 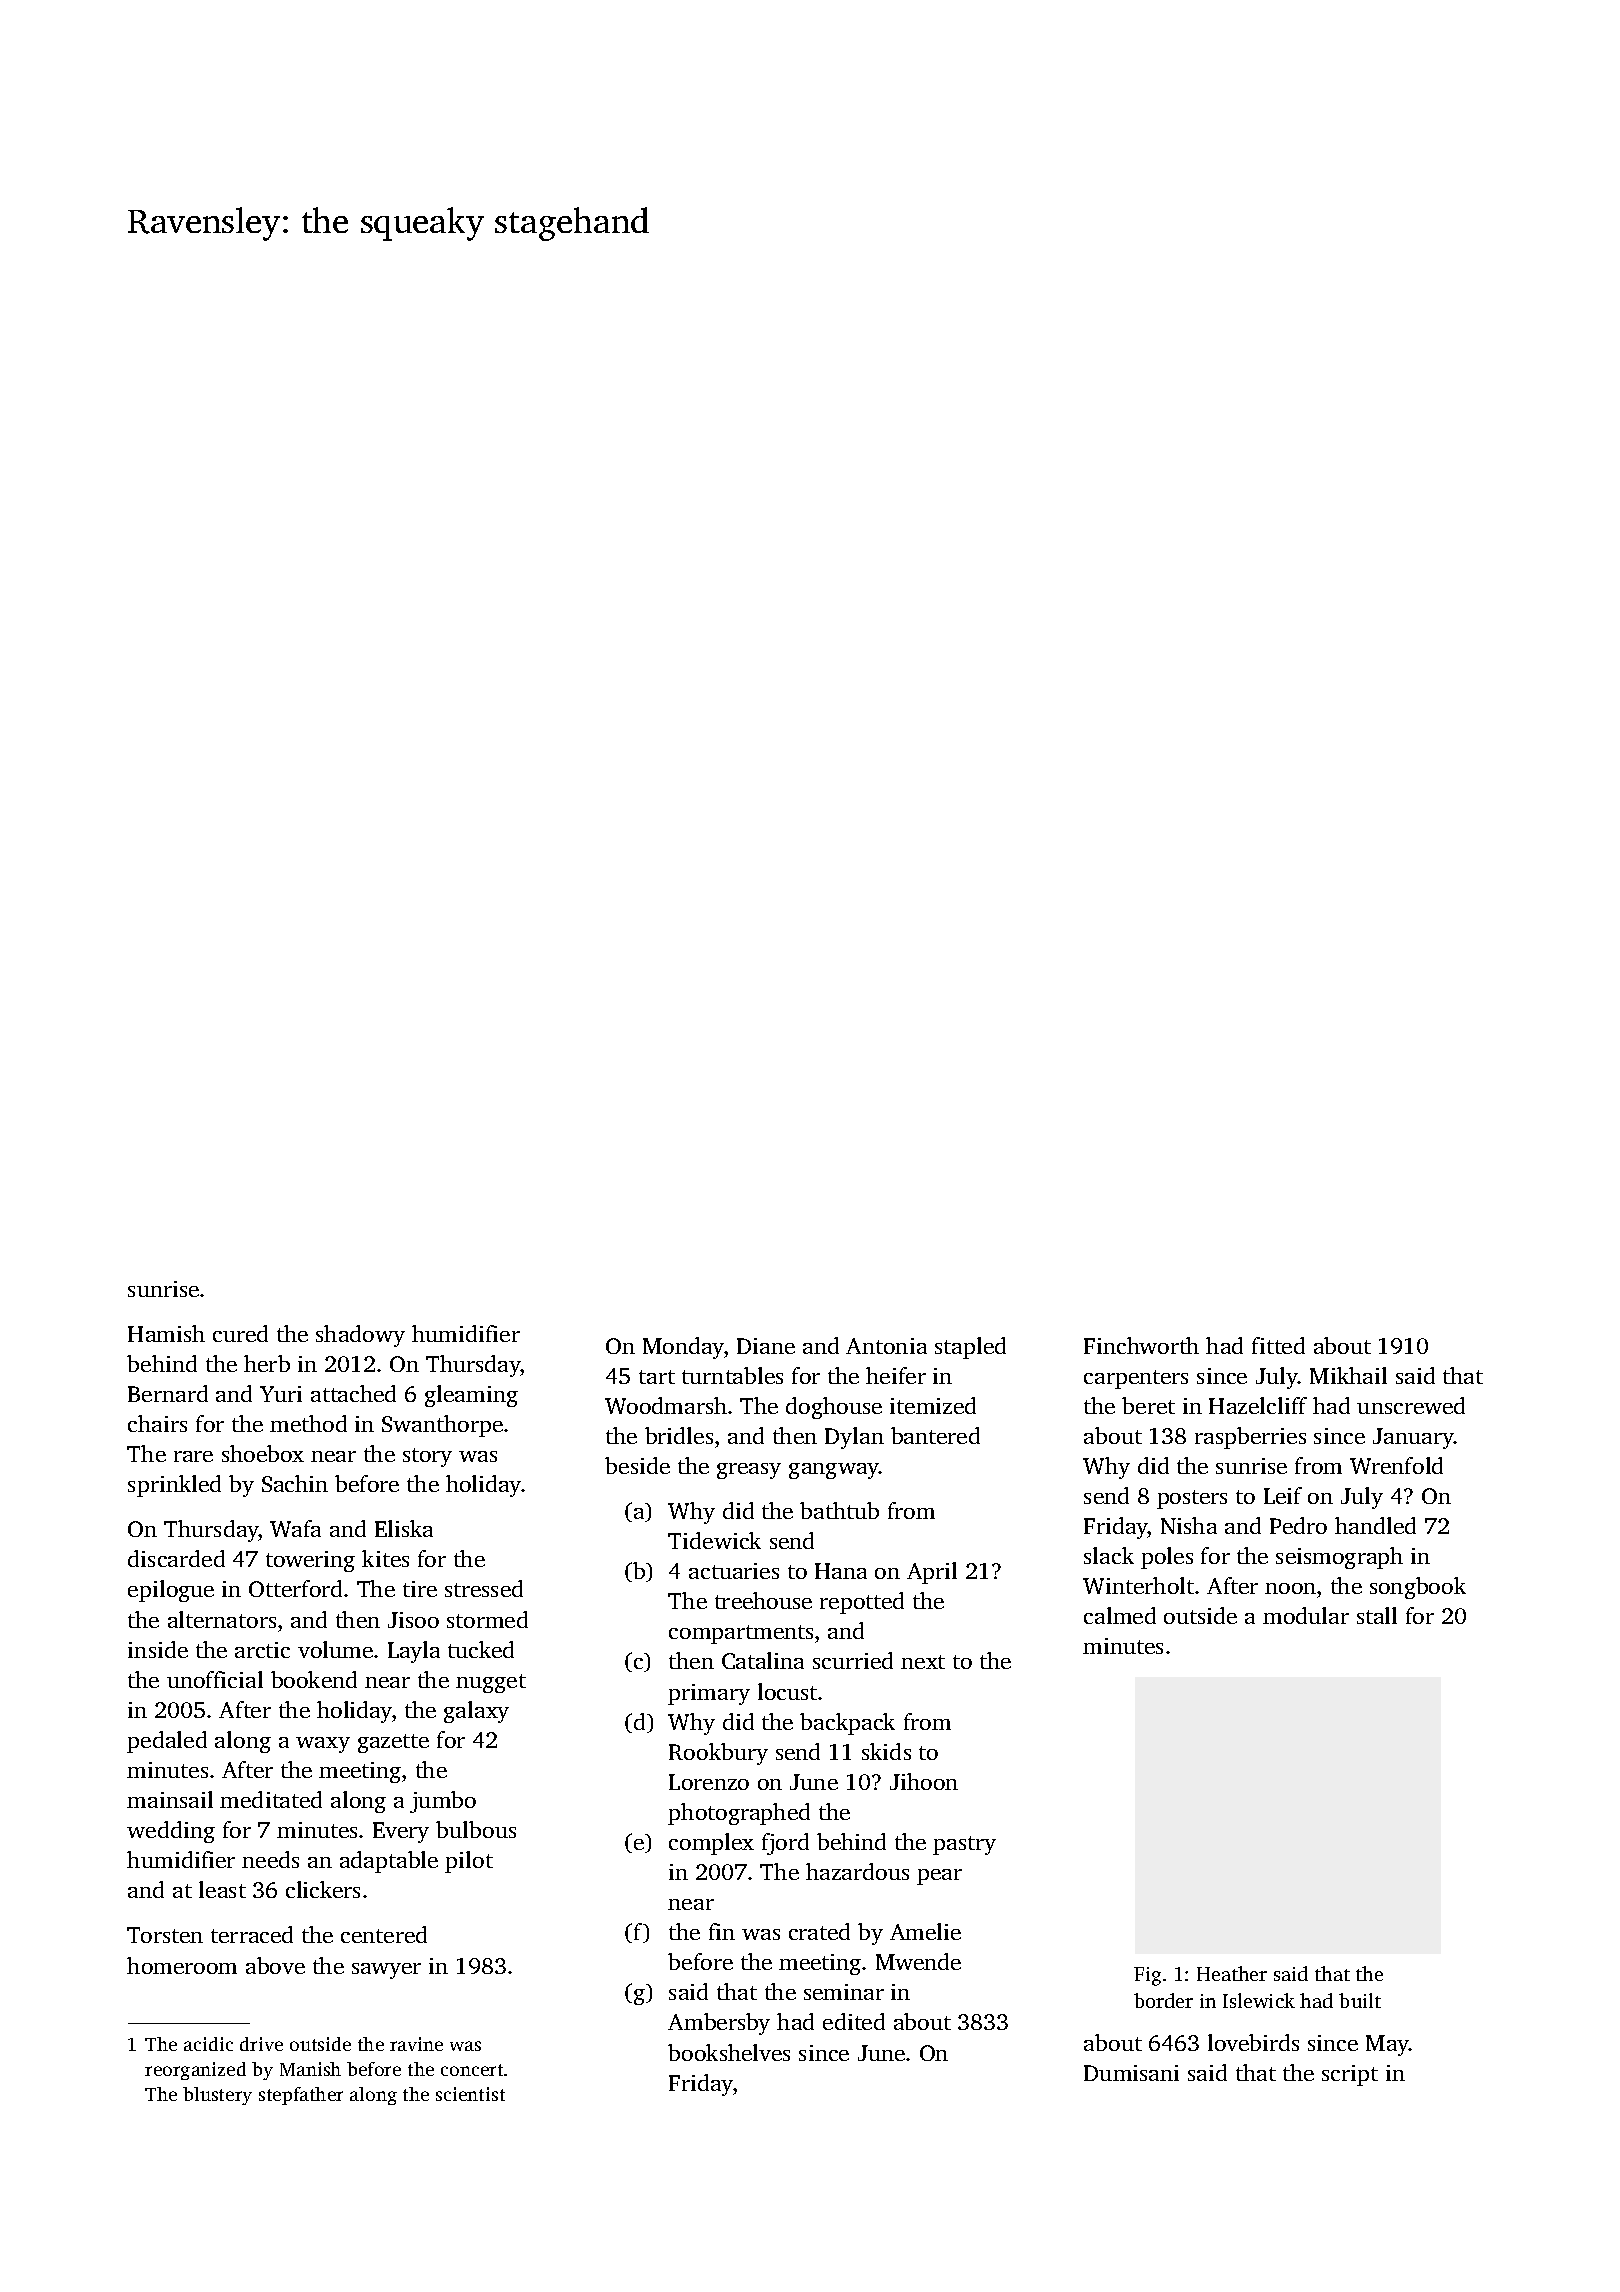 I want to click on volume, so click(x=335, y=1649).
